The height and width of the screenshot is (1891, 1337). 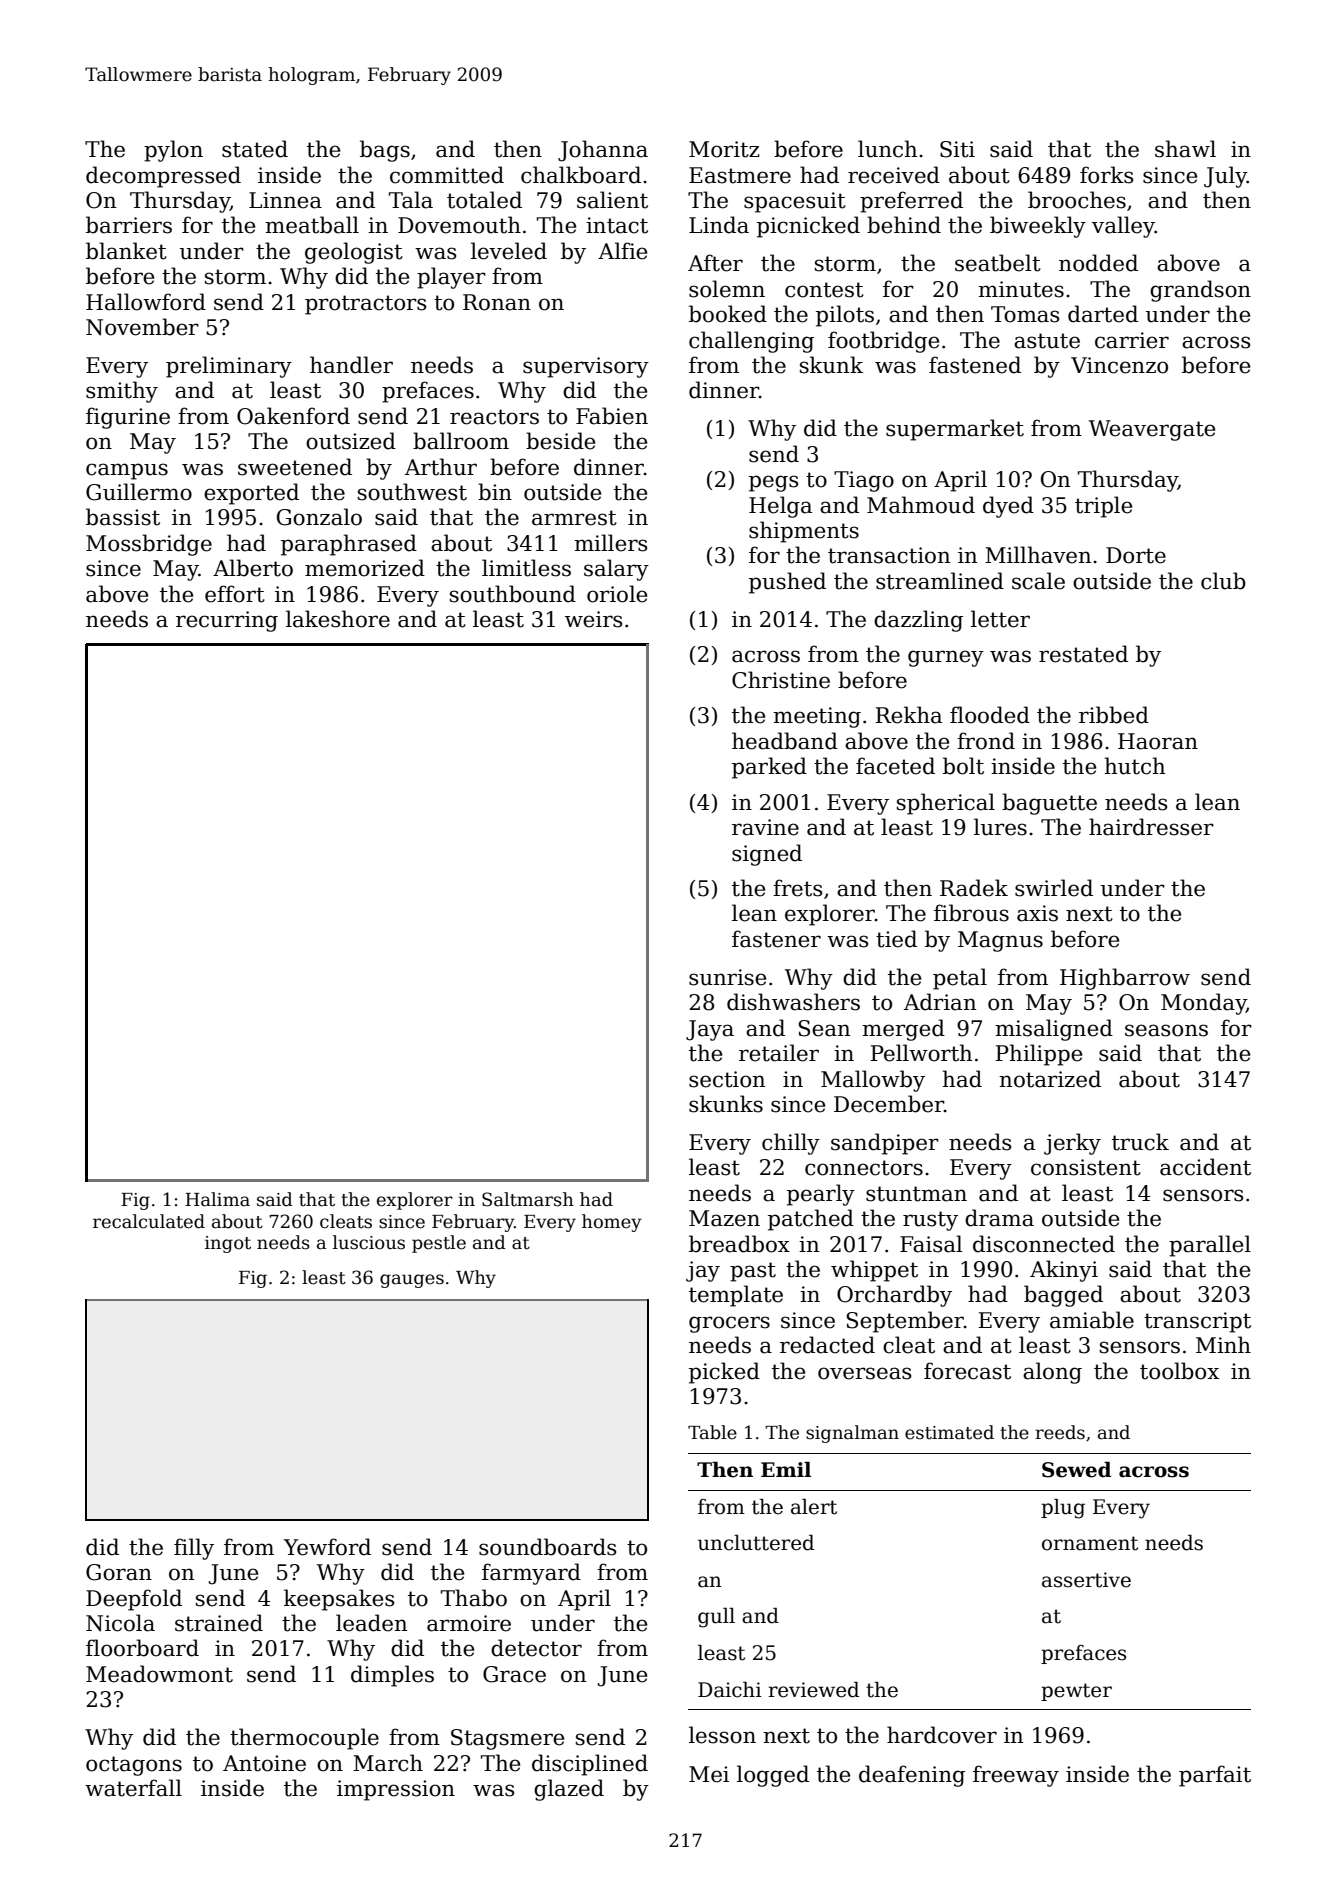 What do you see at coordinates (1000, 619) in the screenshot?
I see `letter` at bounding box center [1000, 619].
